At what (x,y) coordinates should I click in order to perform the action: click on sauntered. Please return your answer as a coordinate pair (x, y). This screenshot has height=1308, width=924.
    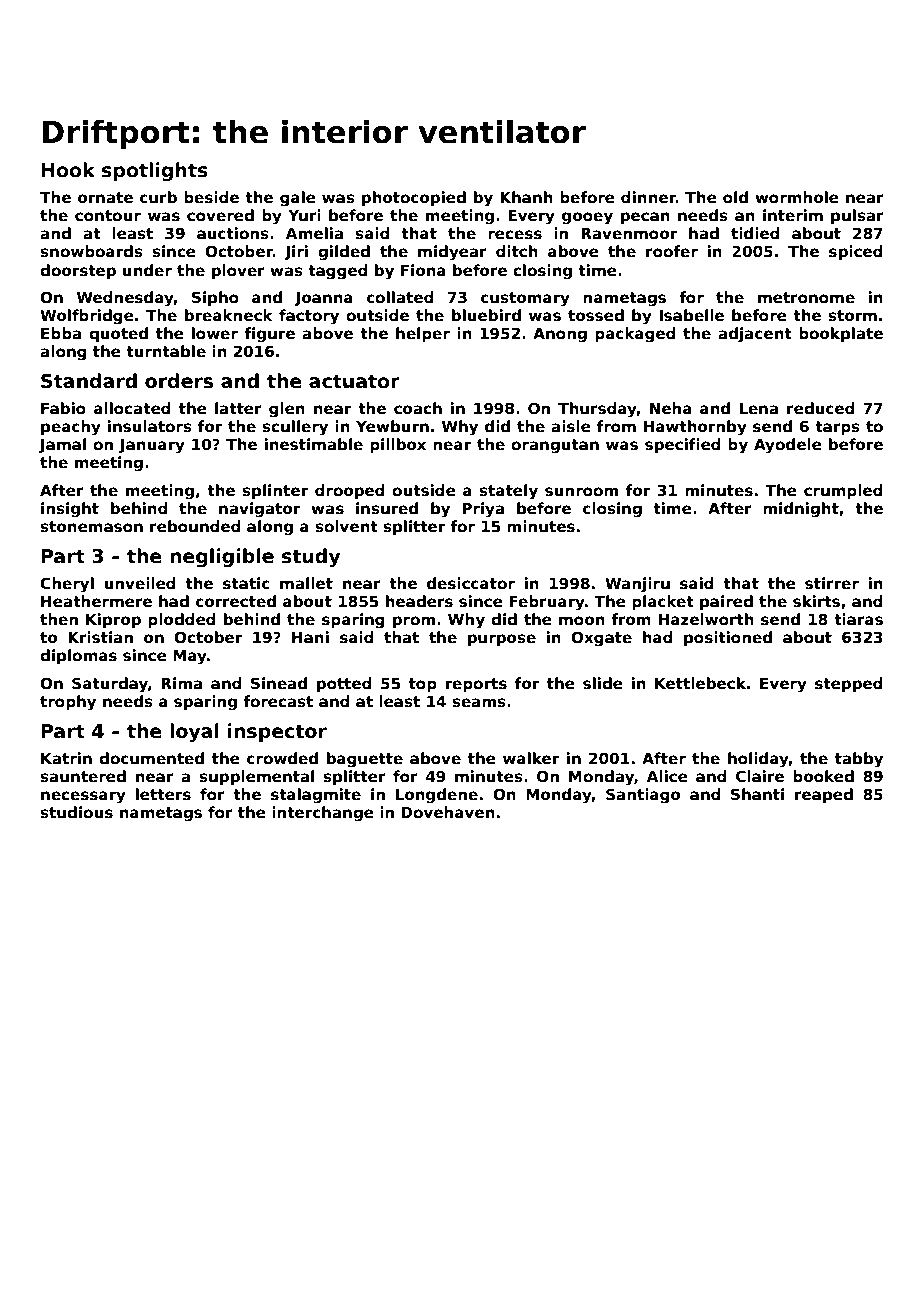
    Looking at the image, I should click on (83, 776).
